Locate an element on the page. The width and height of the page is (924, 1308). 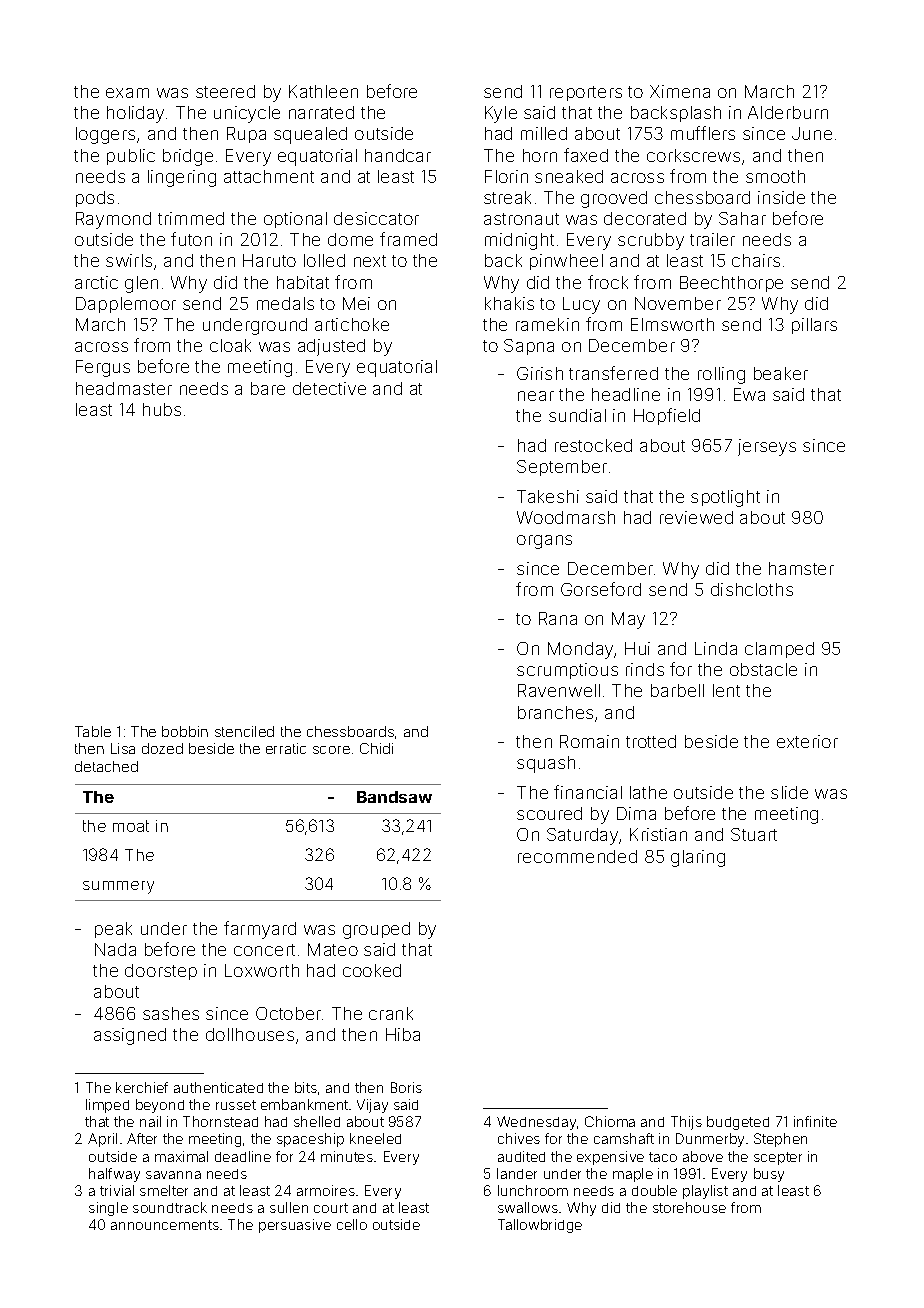
faxed is located at coordinates (586, 155).
